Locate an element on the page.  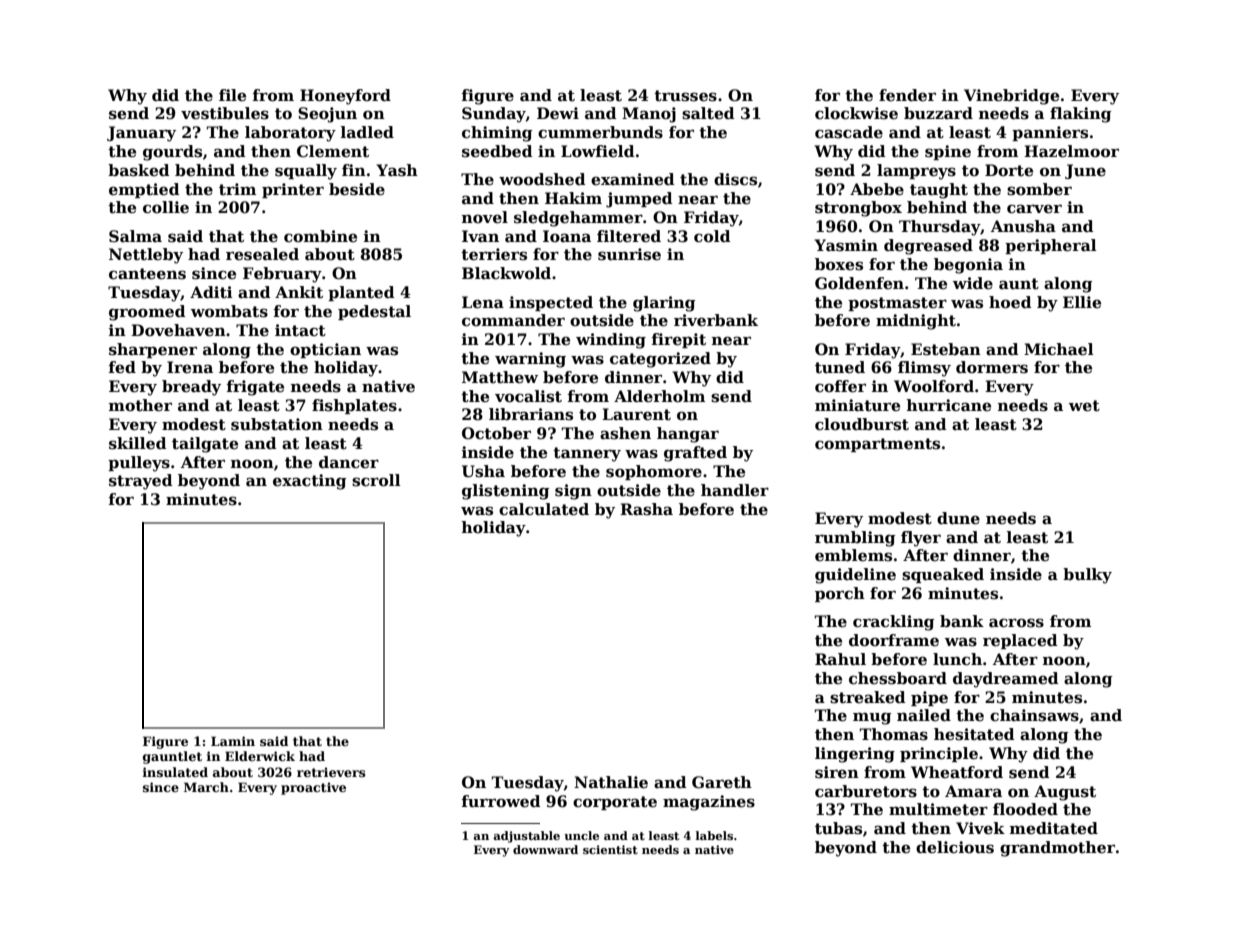
March is located at coordinates (206, 787).
